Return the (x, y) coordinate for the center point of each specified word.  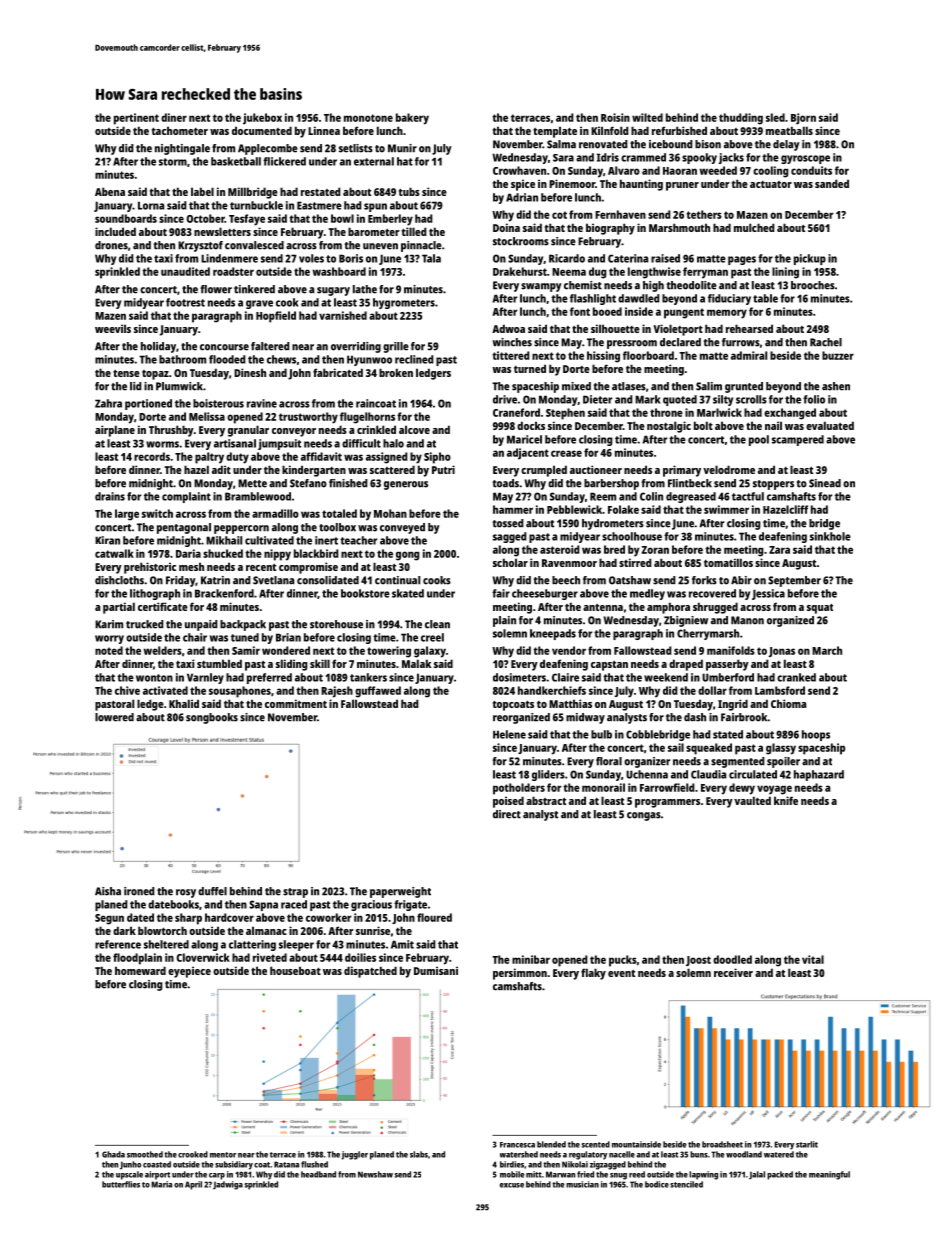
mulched (754, 227)
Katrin (215, 580)
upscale (129, 1175)
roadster (233, 271)
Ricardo (567, 258)
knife (786, 800)
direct (507, 814)
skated (408, 593)
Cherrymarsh (708, 634)
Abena (110, 191)
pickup (810, 259)
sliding (292, 665)
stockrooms (521, 241)
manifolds (731, 650)
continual (397, 580)
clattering (252, 945)
